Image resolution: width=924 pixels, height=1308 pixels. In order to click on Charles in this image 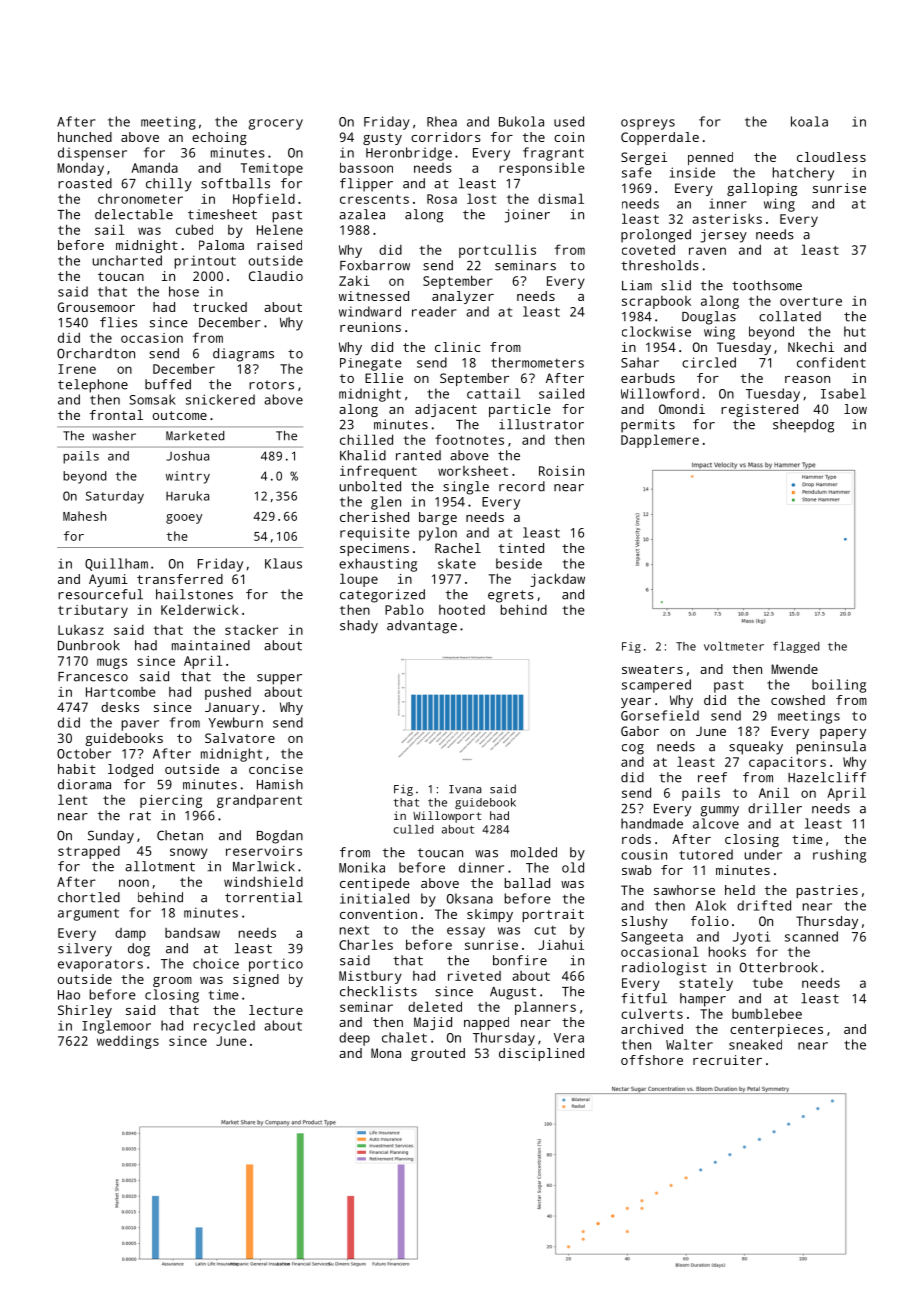, I will do `click(366, 944)`.
